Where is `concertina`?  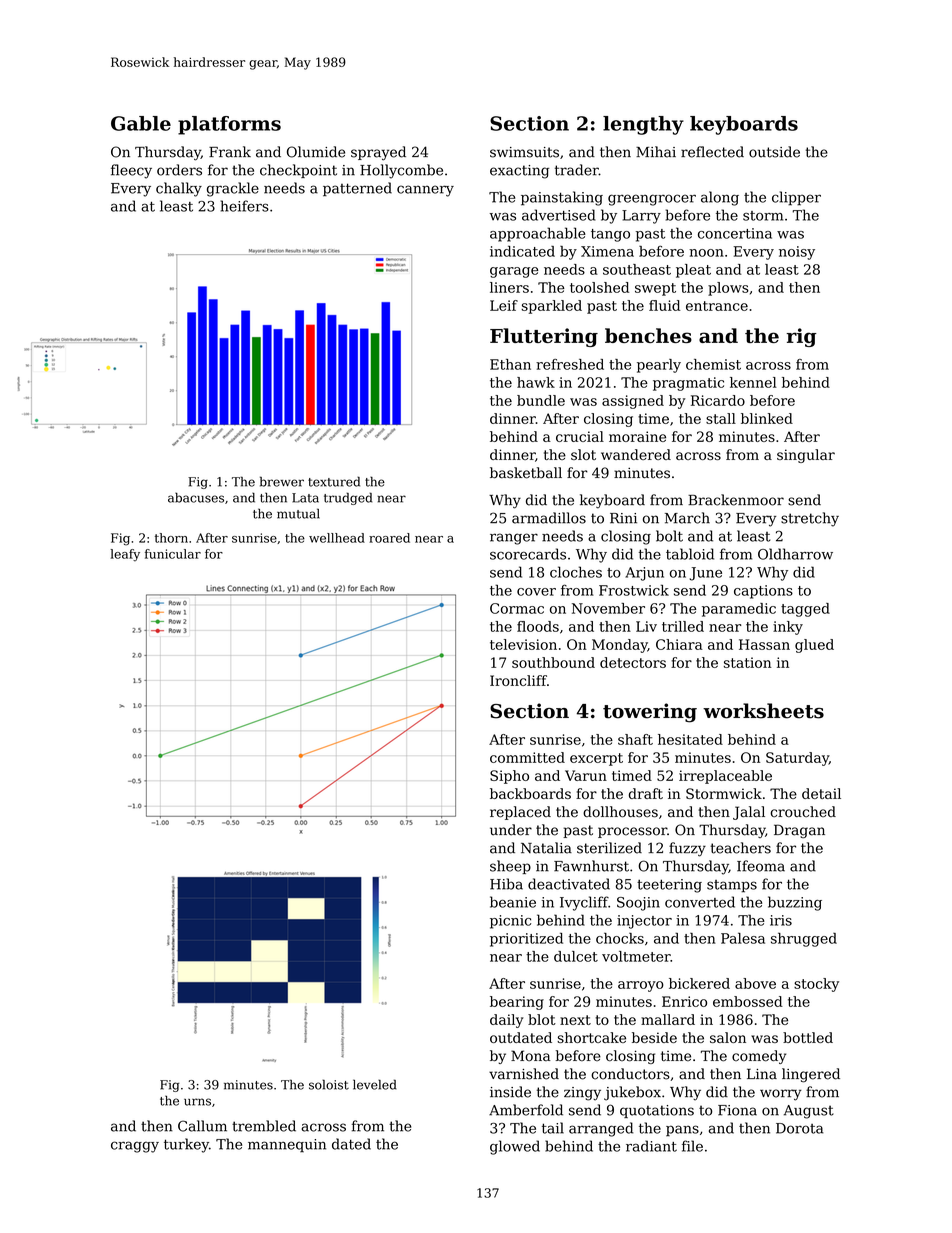 concertina is located at coordinates (735, 233).
